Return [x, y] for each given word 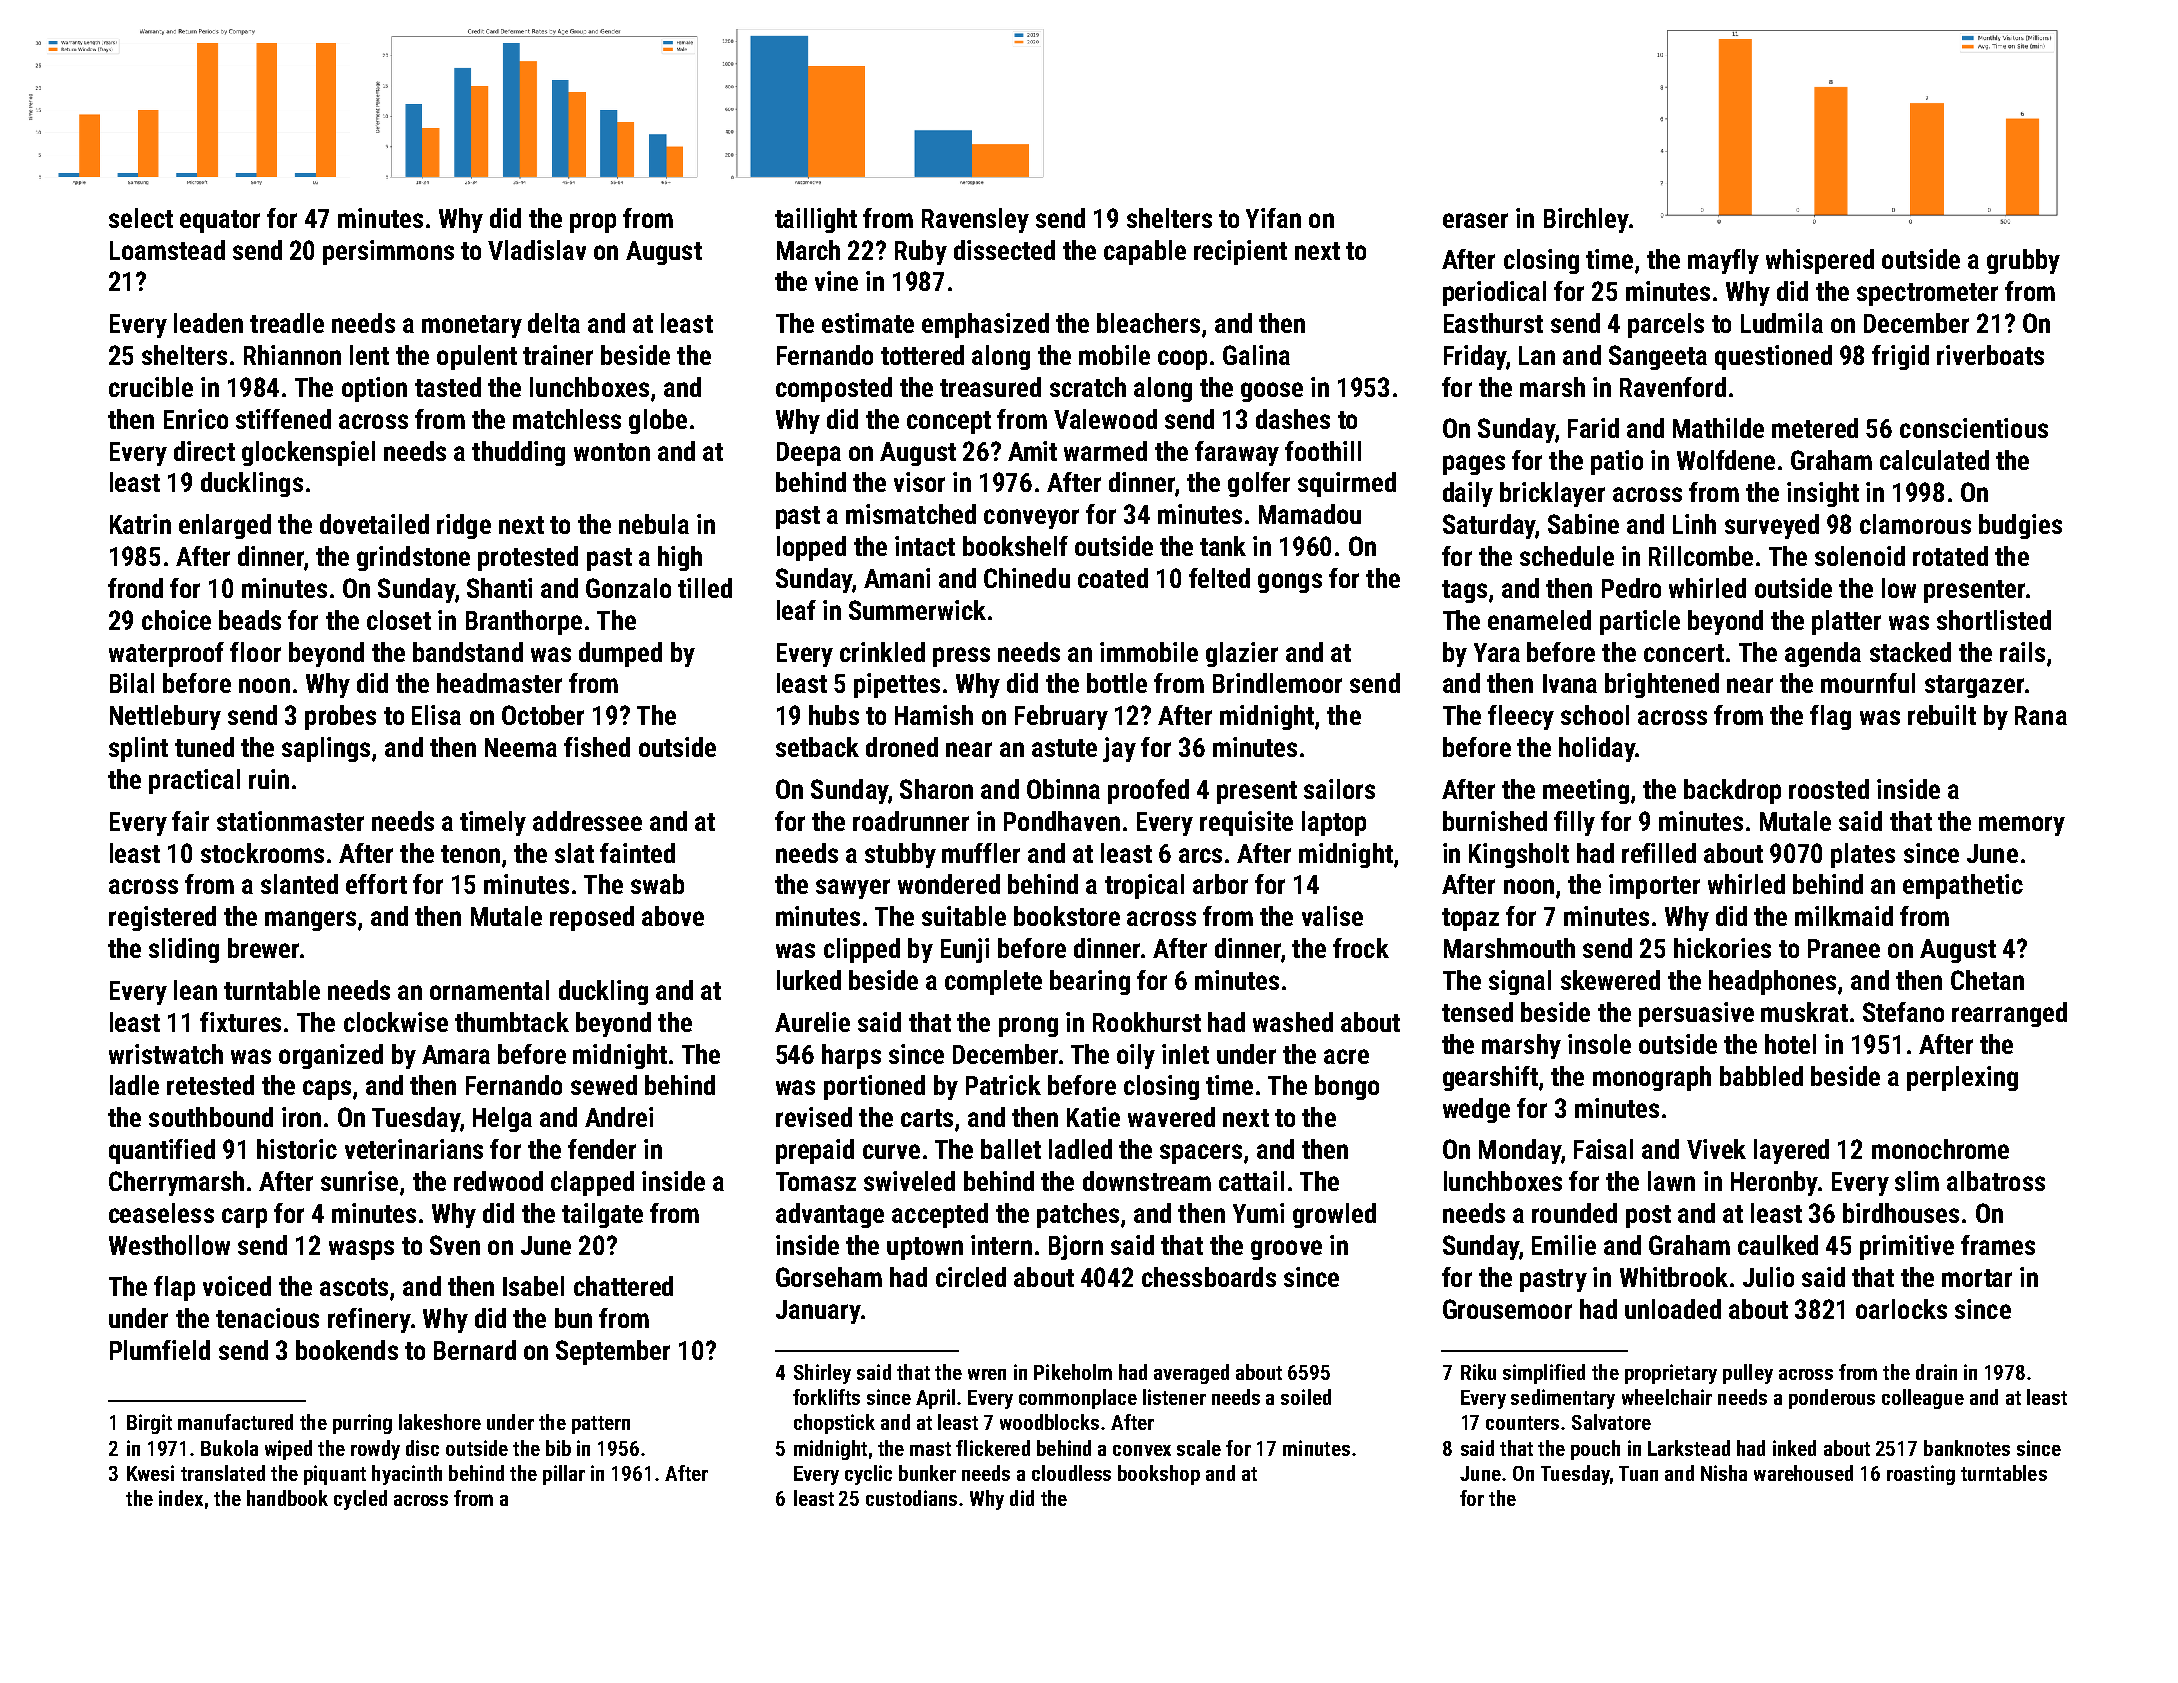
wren [987, 1374]
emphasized [985, 325]
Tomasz [816, 1181]
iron [301, 1117]
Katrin [140, 524]
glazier [1242, 654]
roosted [1829, 789]
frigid [1900, 357]
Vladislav [537, 250]
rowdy [375, 1450]
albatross [1996, 1181]
